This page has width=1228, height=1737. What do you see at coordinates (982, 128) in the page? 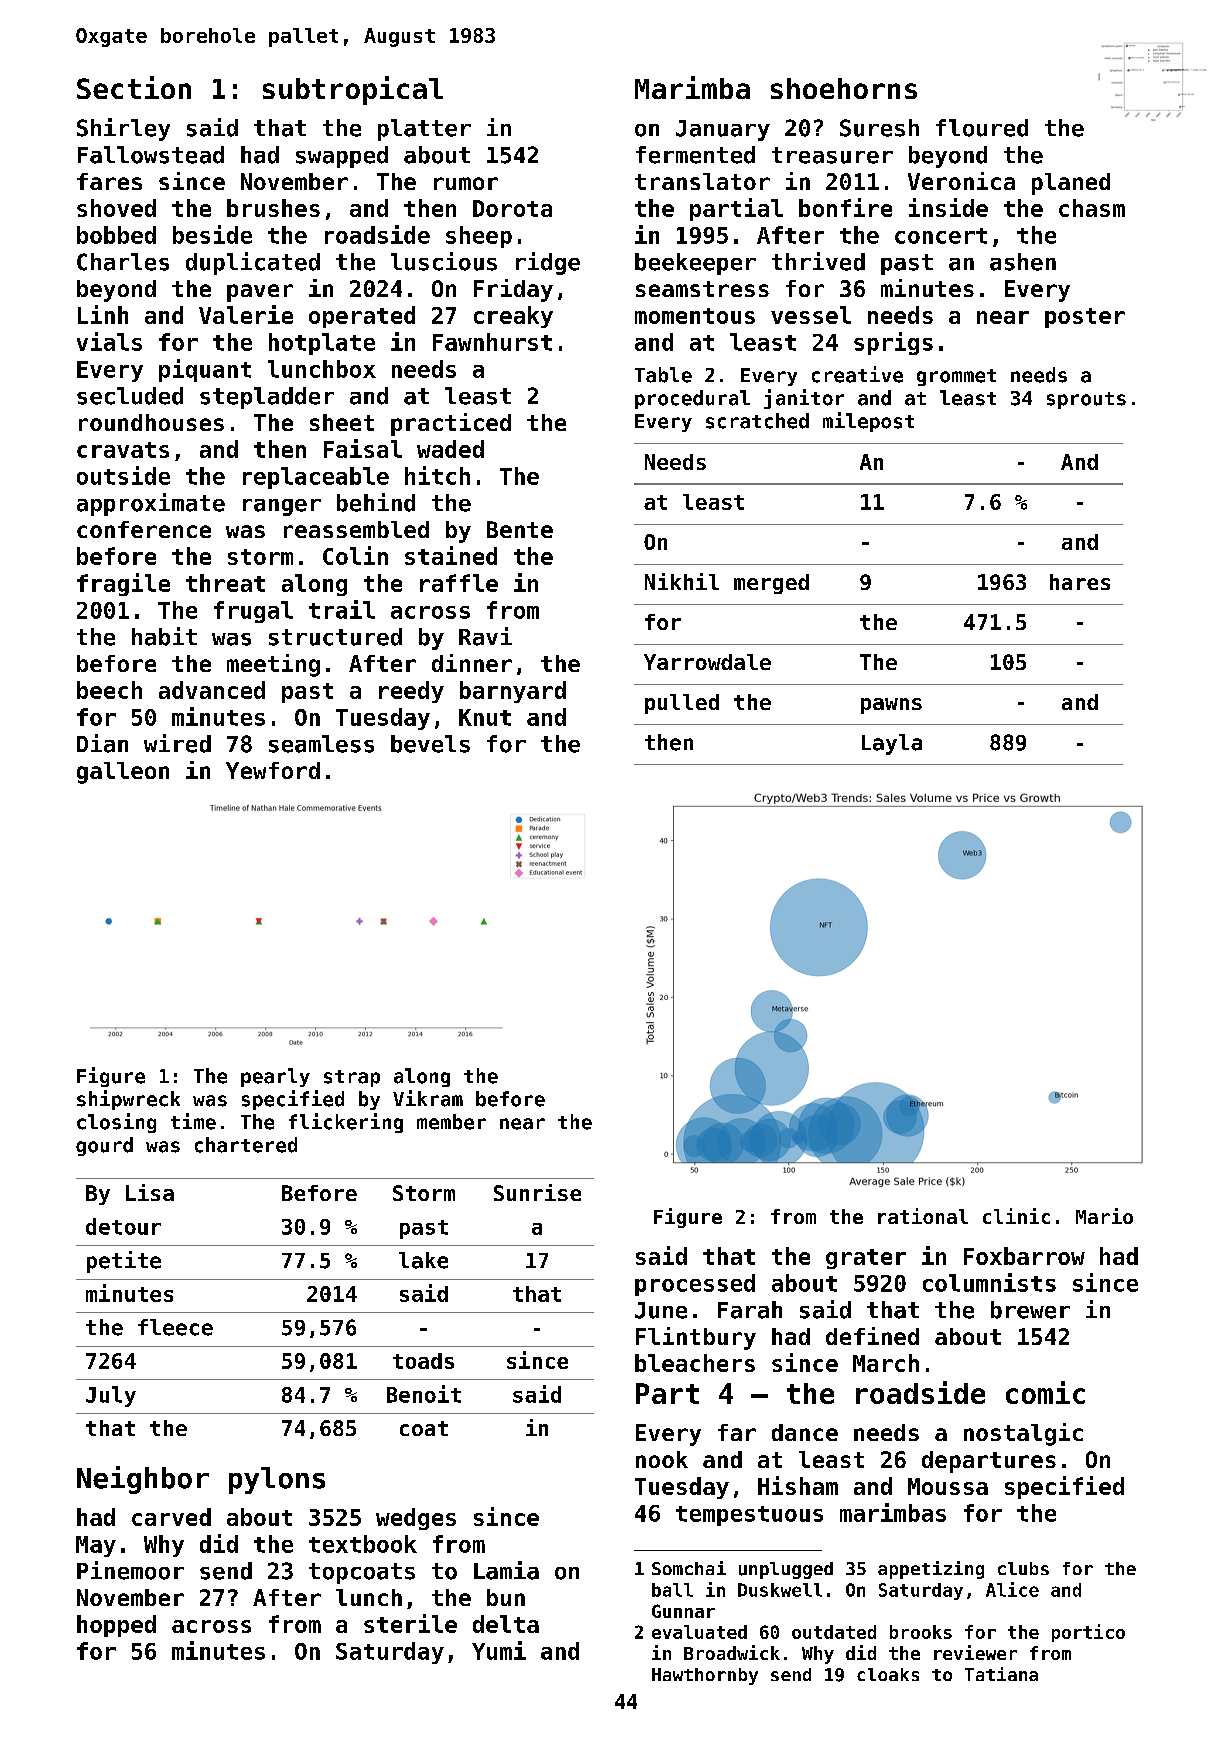
I see `floured` at bounding box center [982, 128].
